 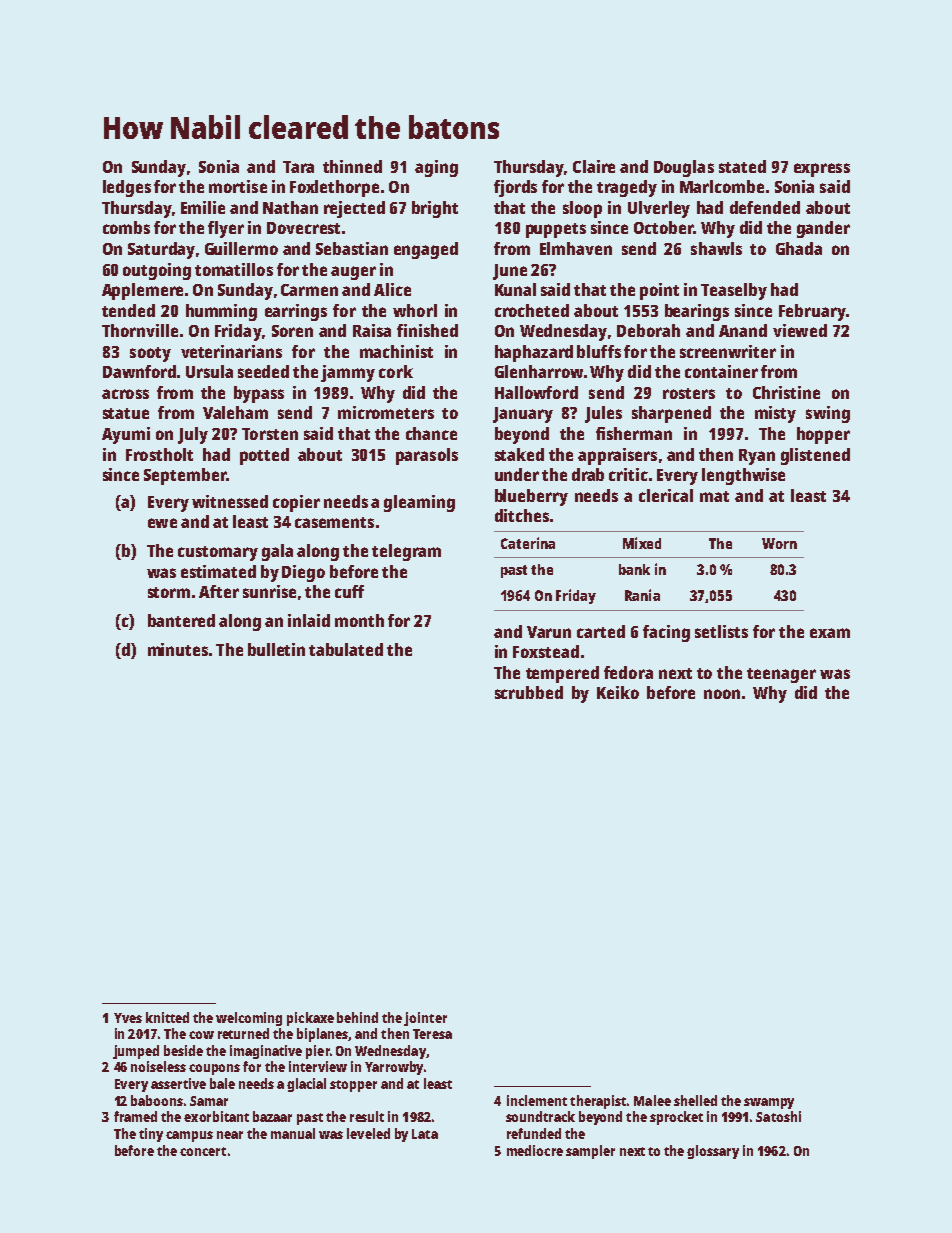 I want to click on Tara, so click(x=298, y=167).
